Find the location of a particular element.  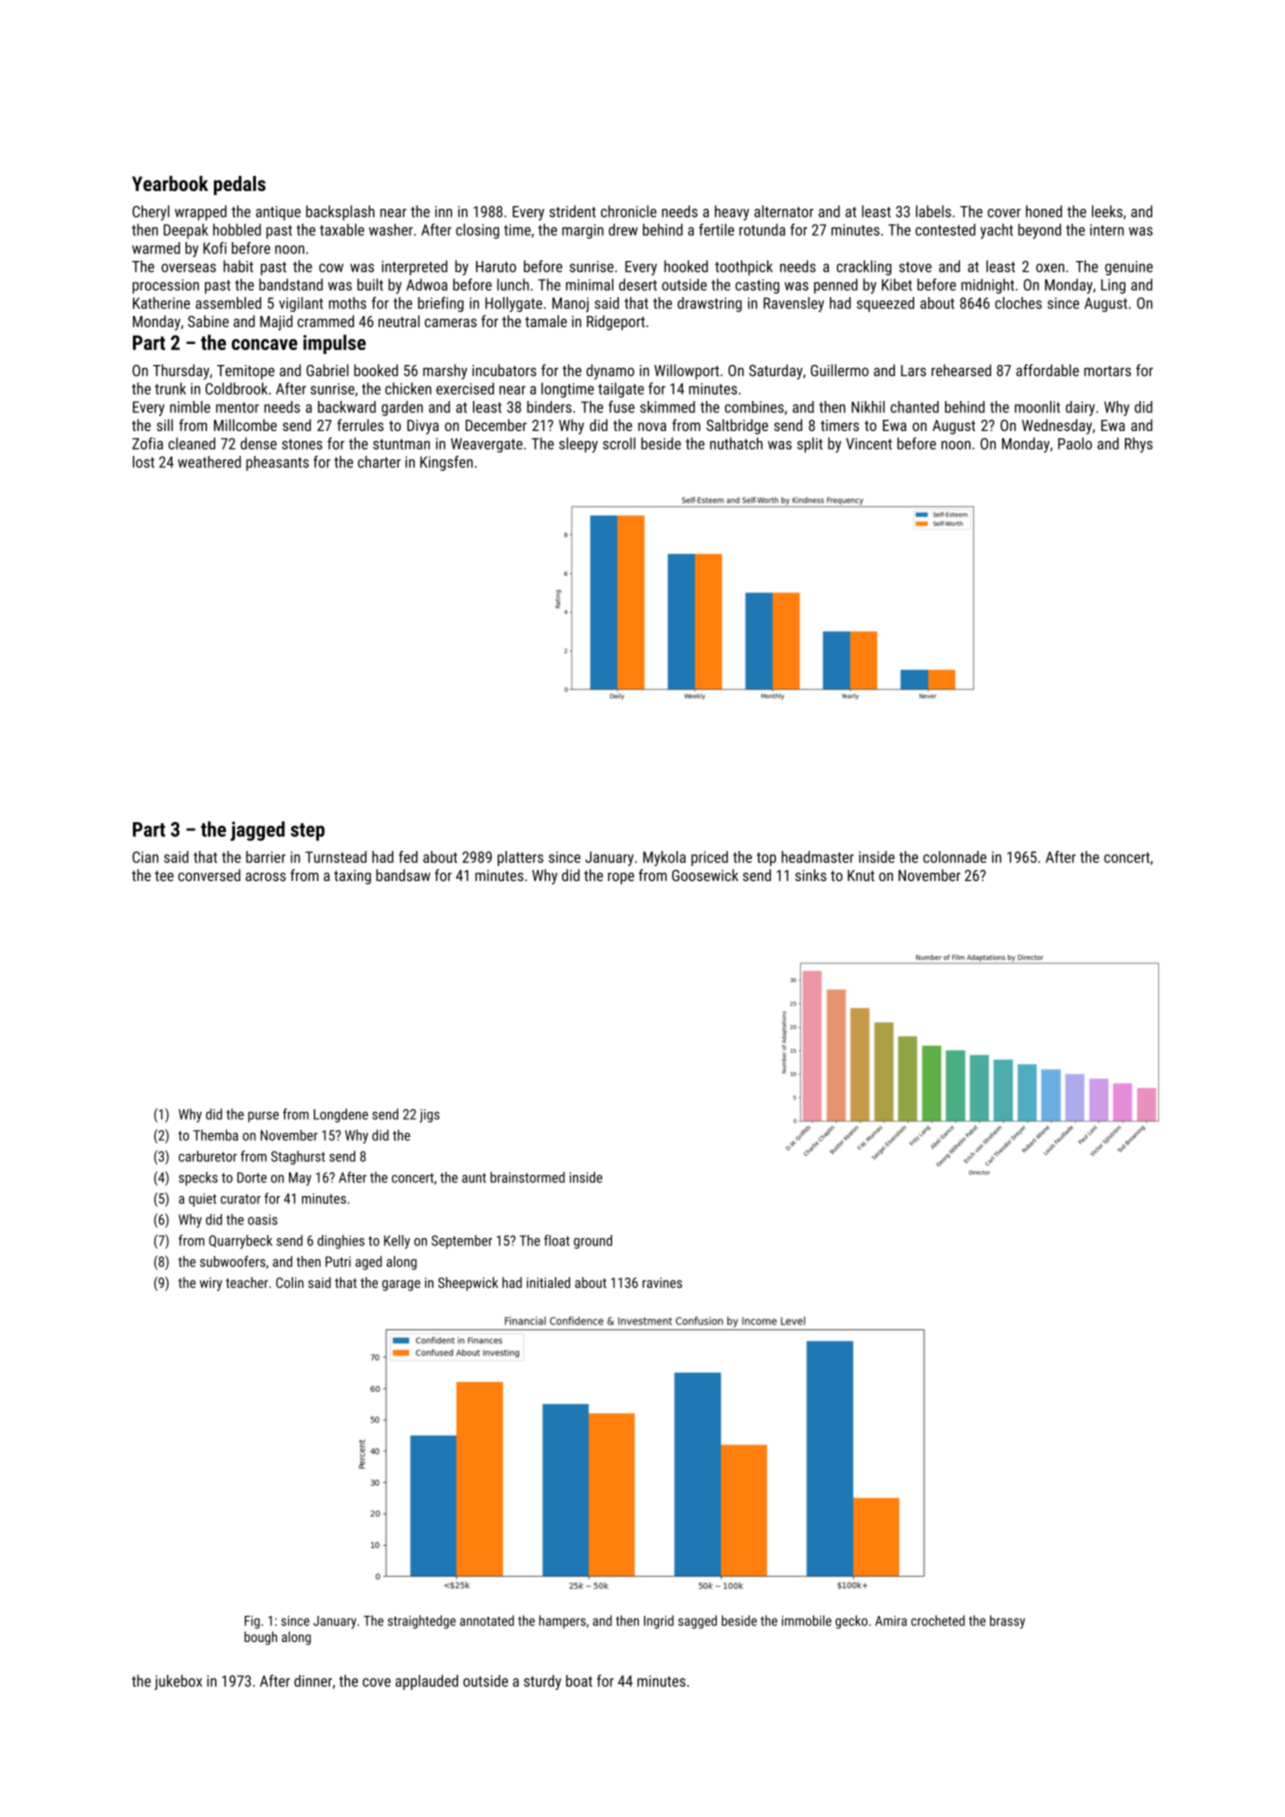

backsplash is located at coordinates (340, 213).
